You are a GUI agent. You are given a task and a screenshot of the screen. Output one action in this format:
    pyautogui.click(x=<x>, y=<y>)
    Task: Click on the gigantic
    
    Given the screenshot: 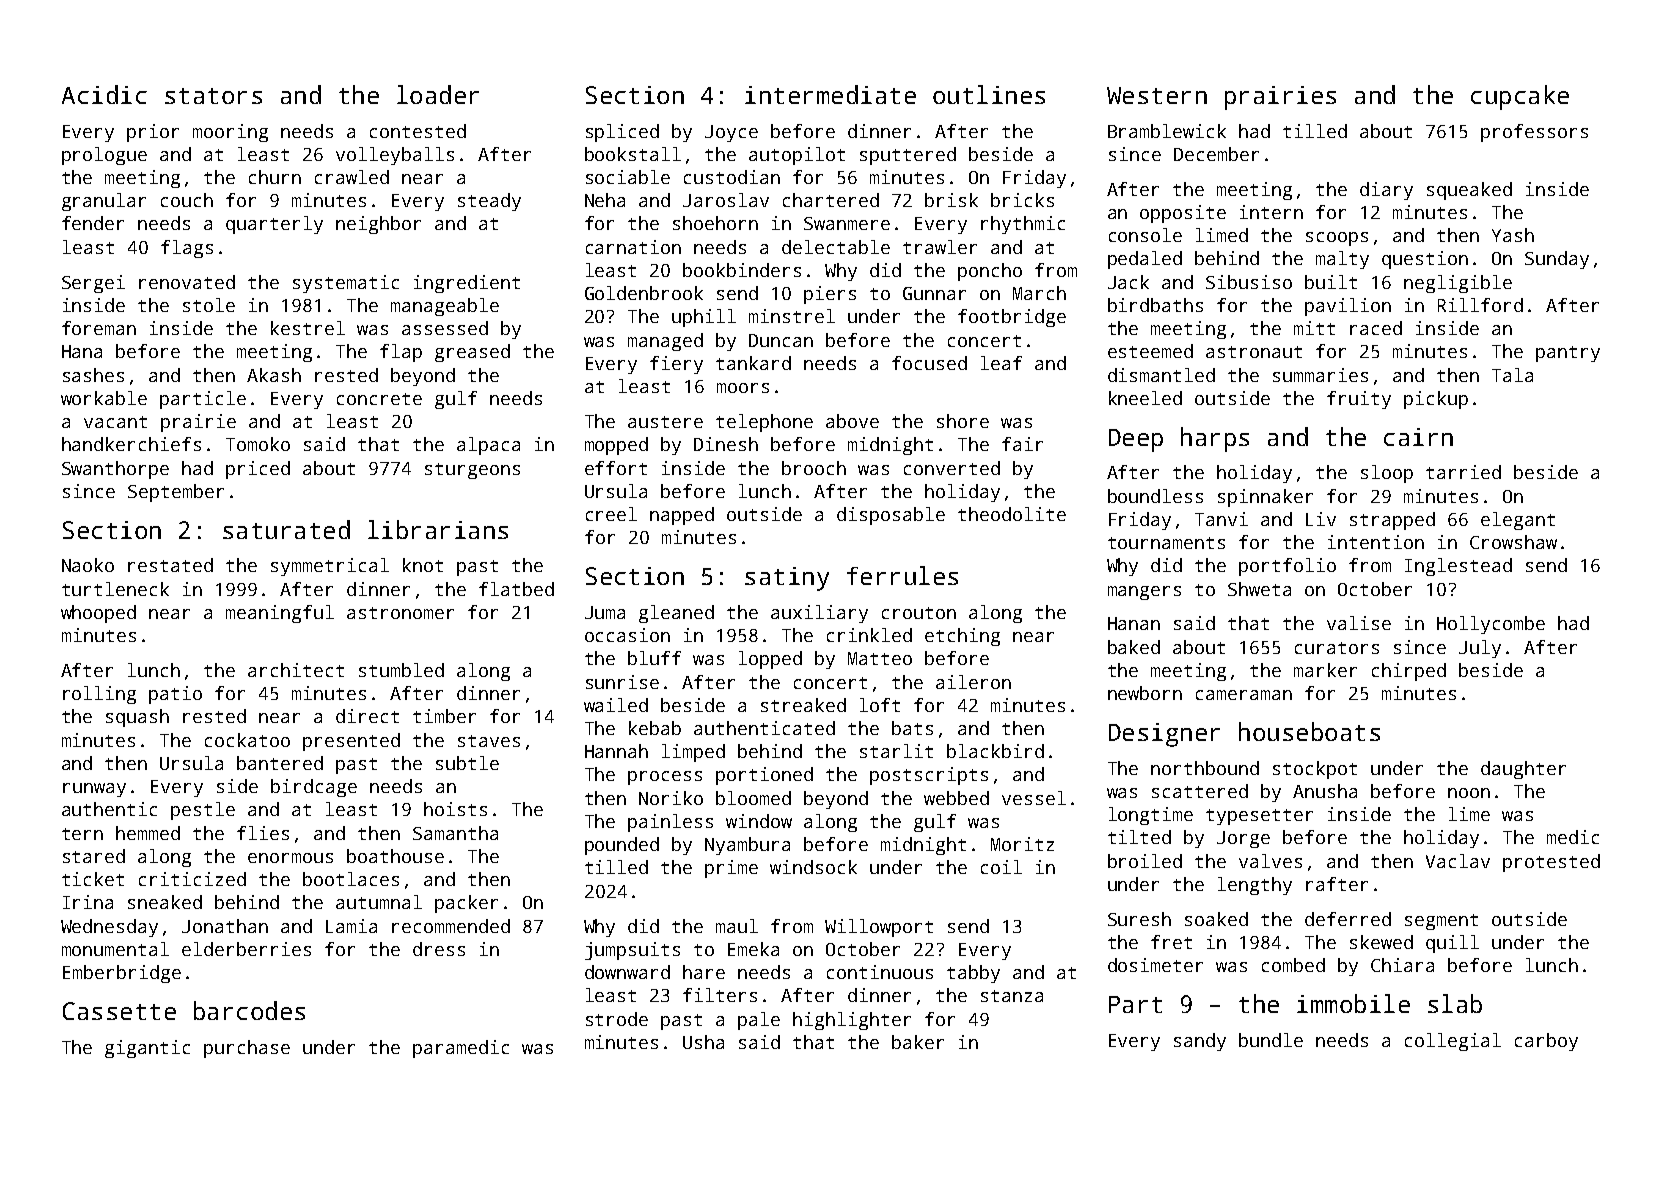 What is the action you would take?
    pyautogui.click(x=147, y=1049)
